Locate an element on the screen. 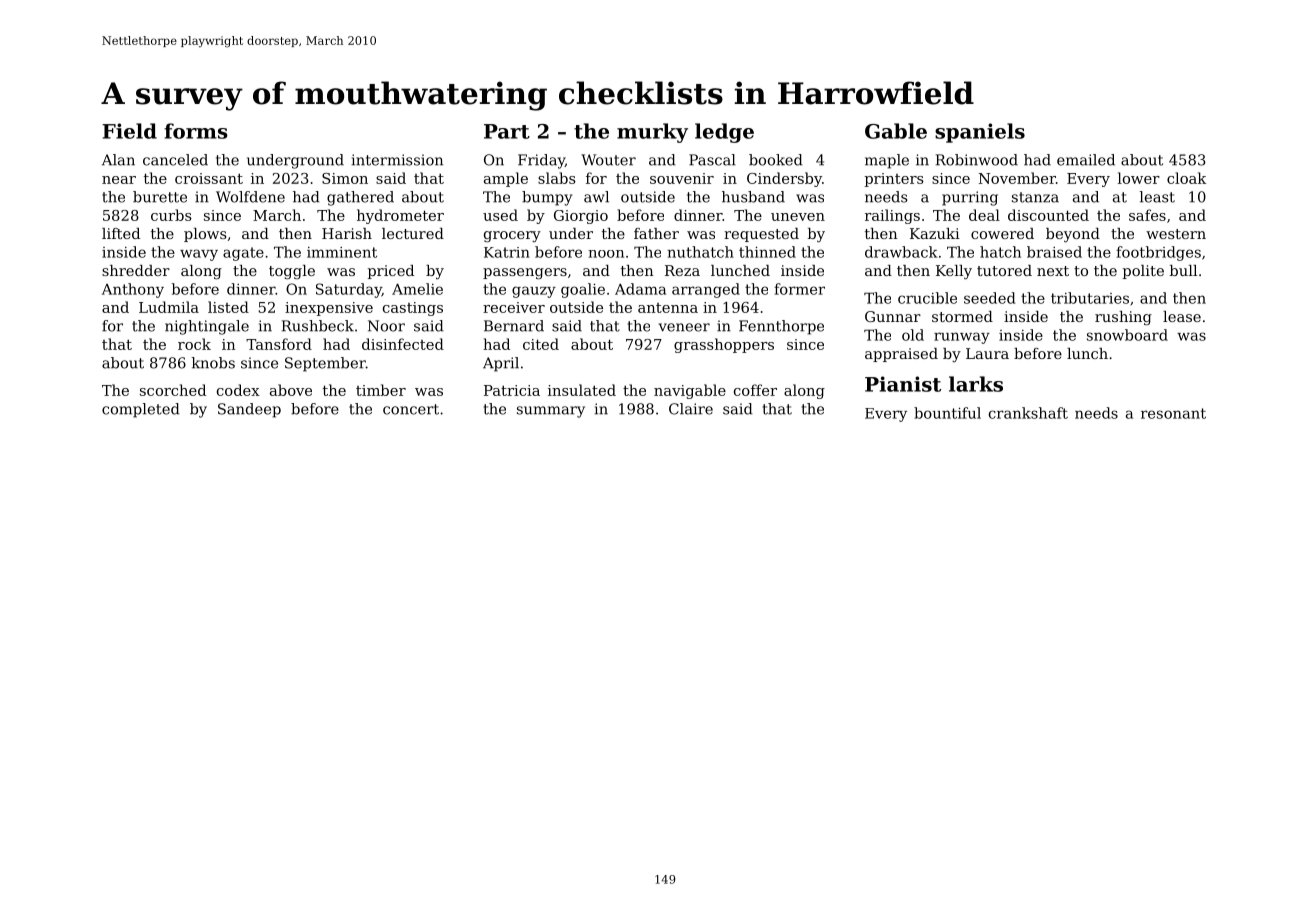 This screenshot has width=1308, height=924. thinned is located at coordinates (767, 252).
